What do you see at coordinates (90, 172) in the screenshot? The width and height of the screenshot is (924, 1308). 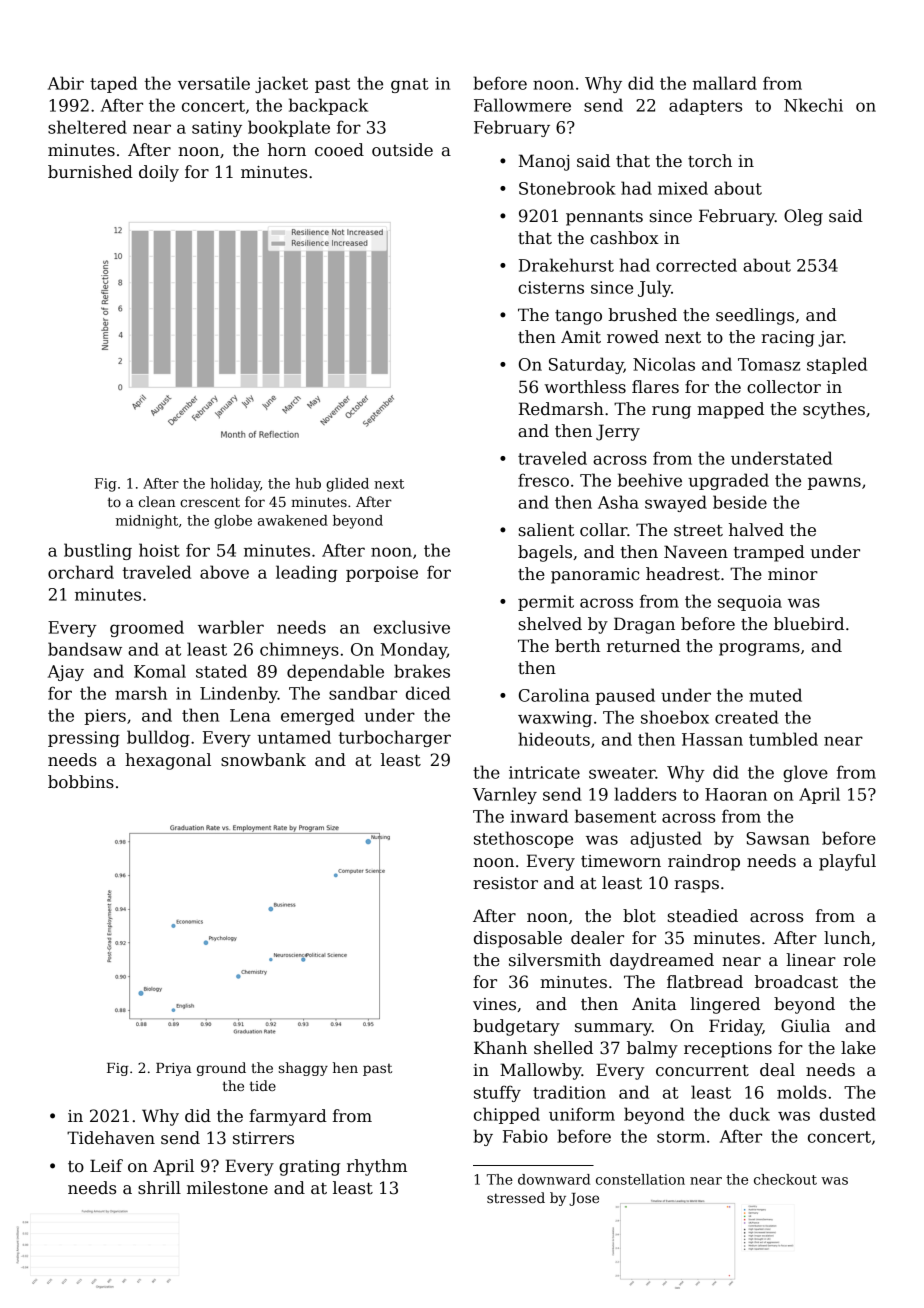 I see `burnished` at bounding box center [90, 172].
